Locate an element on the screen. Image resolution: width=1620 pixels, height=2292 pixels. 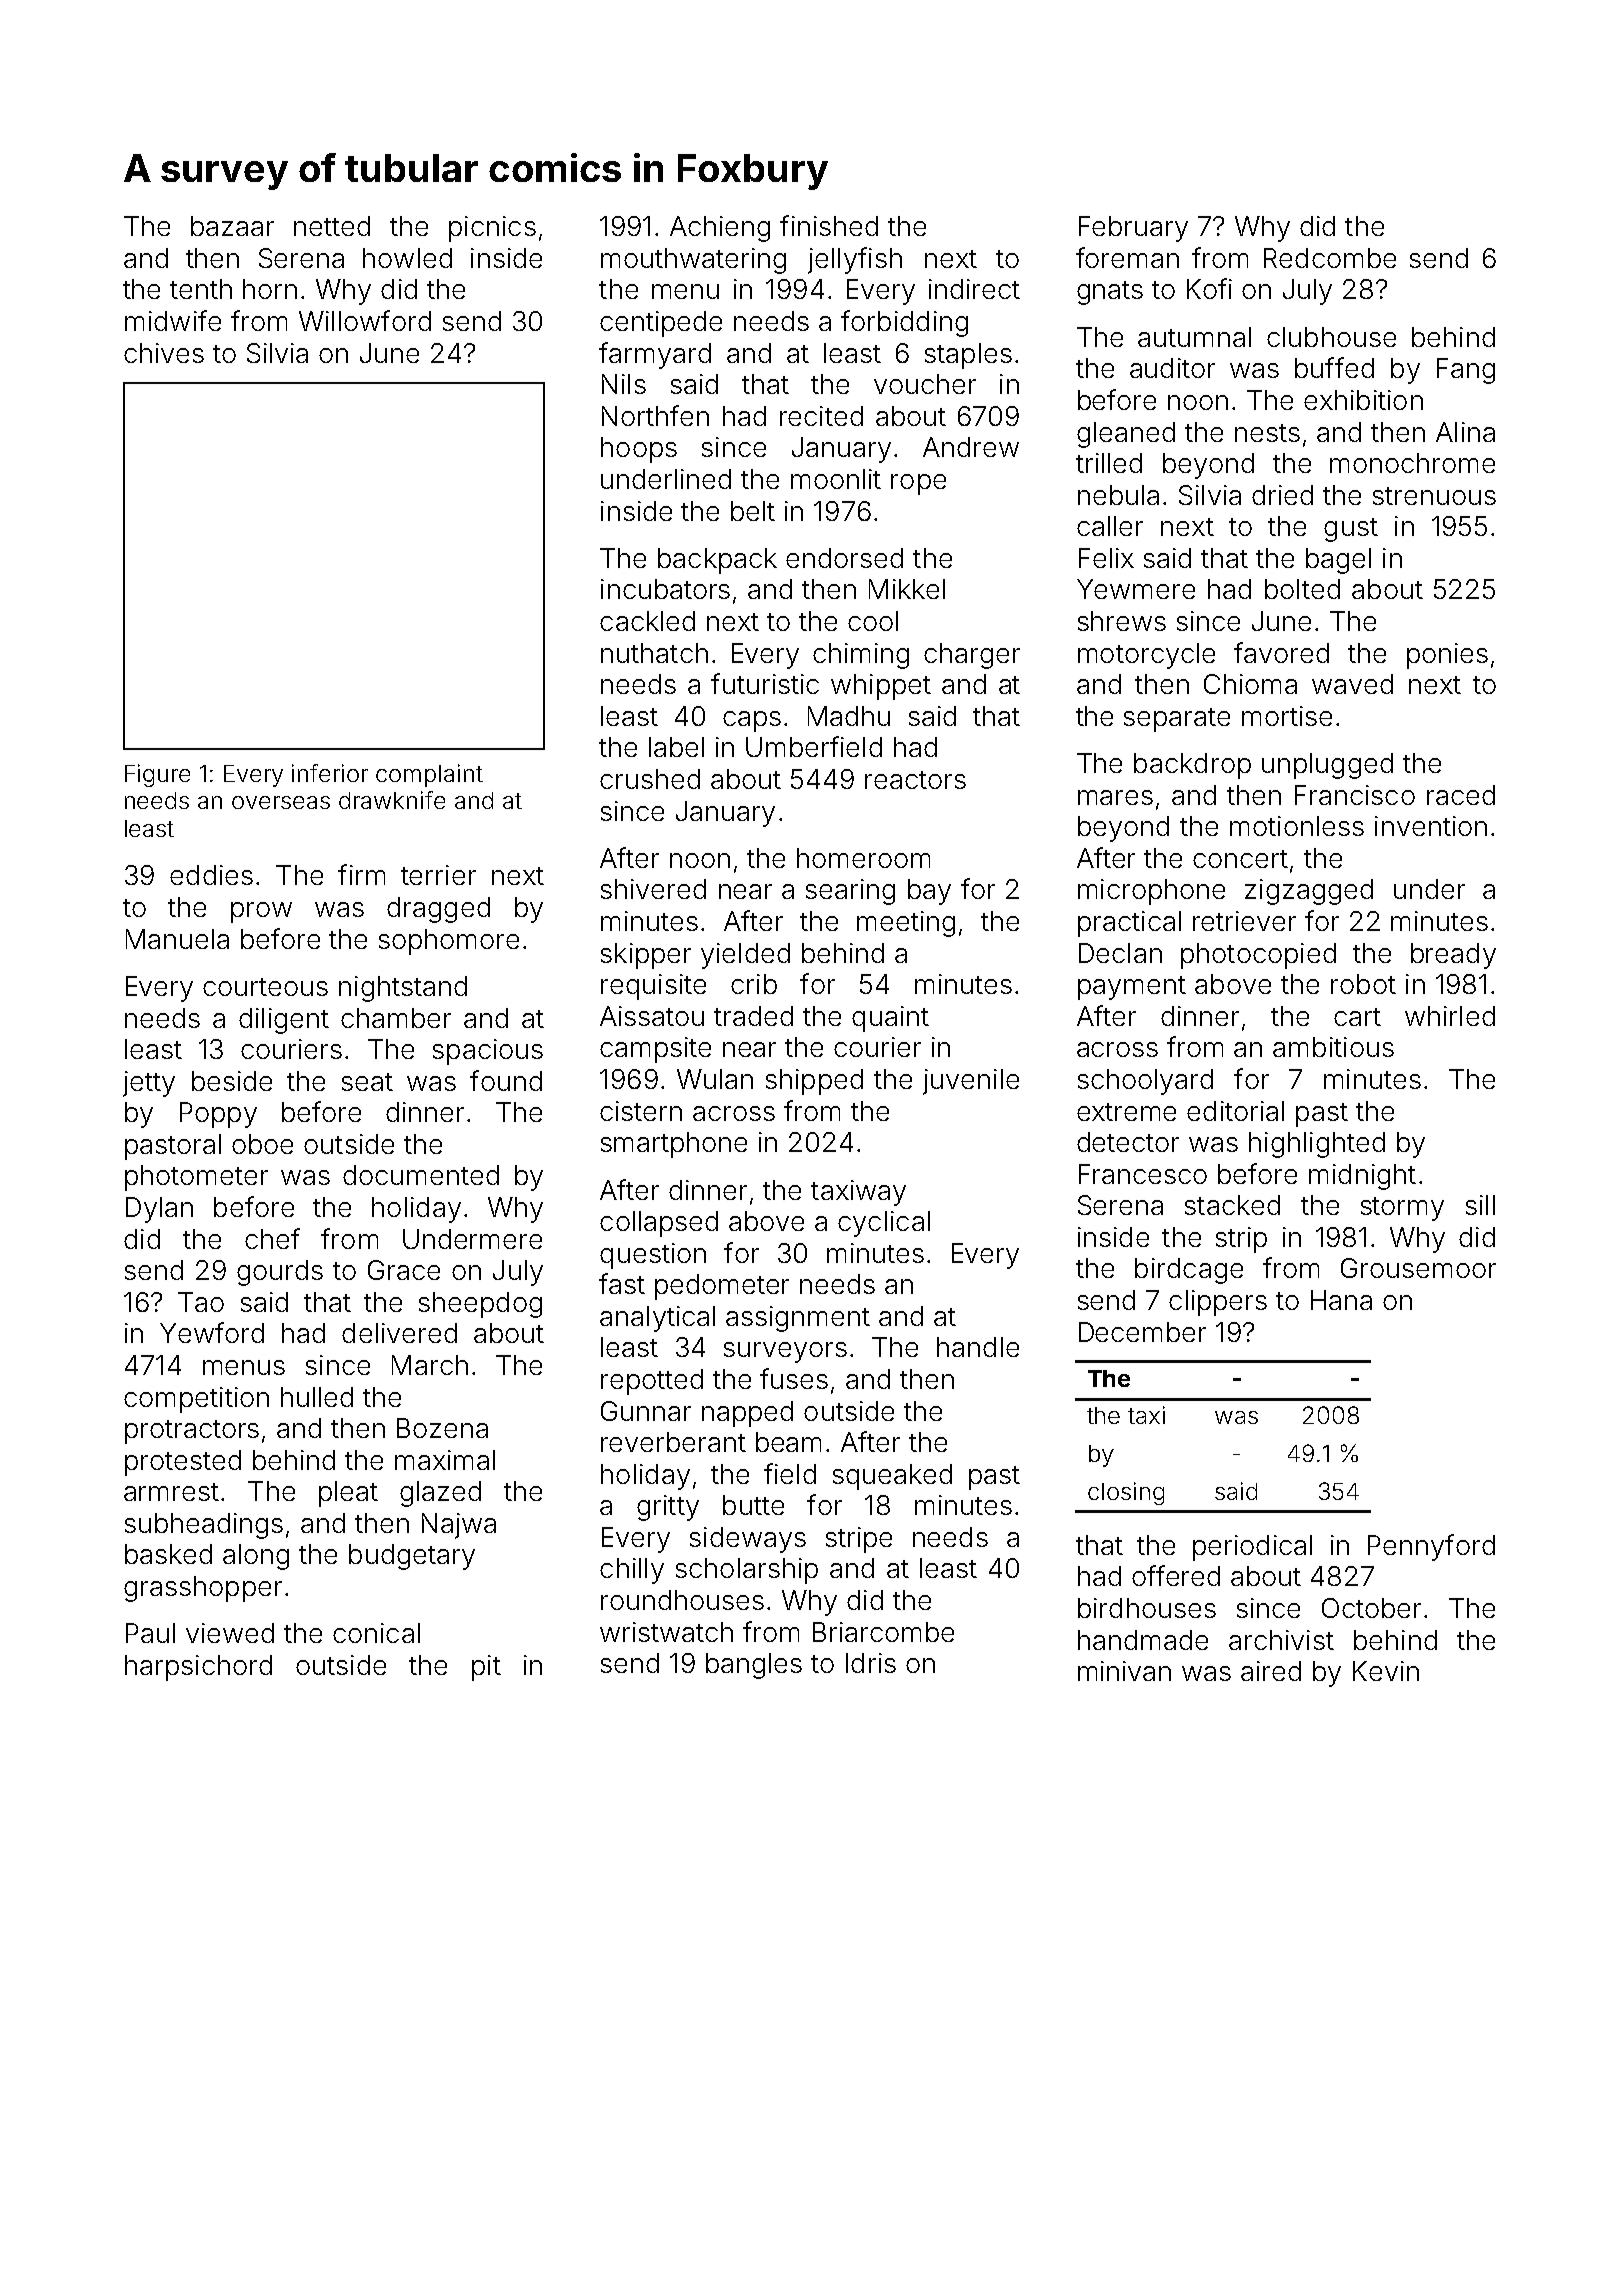
bazaar is located at coordinates (232, 226).
